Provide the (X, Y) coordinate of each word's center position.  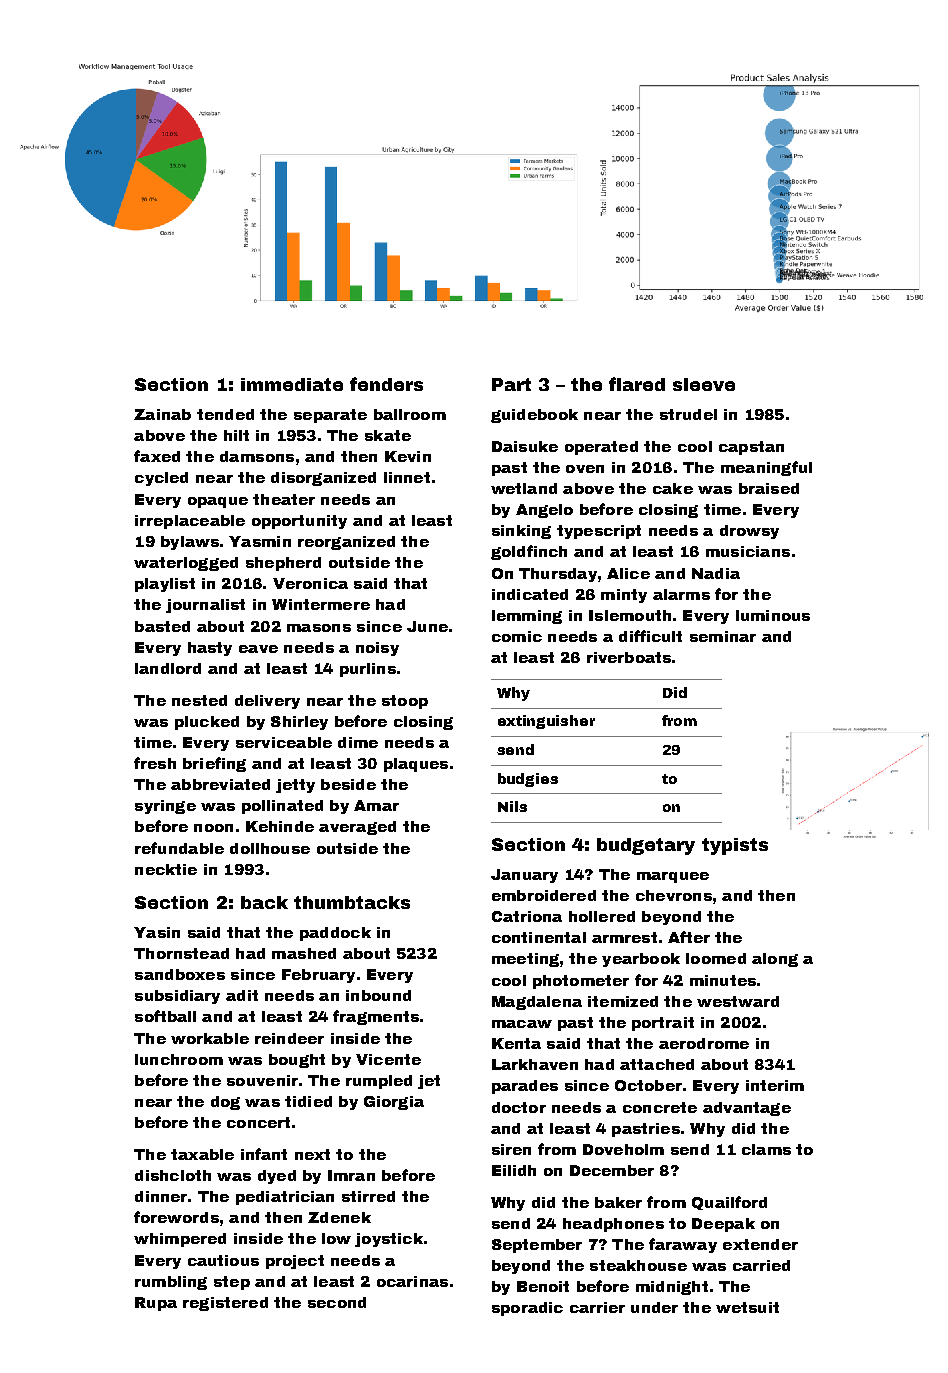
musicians (748, 551)
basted (162, 626)
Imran (351, 1175)
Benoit (543, 1286)
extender (760, 1244)
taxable (202, 1154)
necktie (166, 869)
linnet (407, 477)
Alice (628, 573)
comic (517, 636)
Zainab (162, 414)
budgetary (646, 846)
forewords (176, 1217)
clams (766, 1149)
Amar (376, 805)
